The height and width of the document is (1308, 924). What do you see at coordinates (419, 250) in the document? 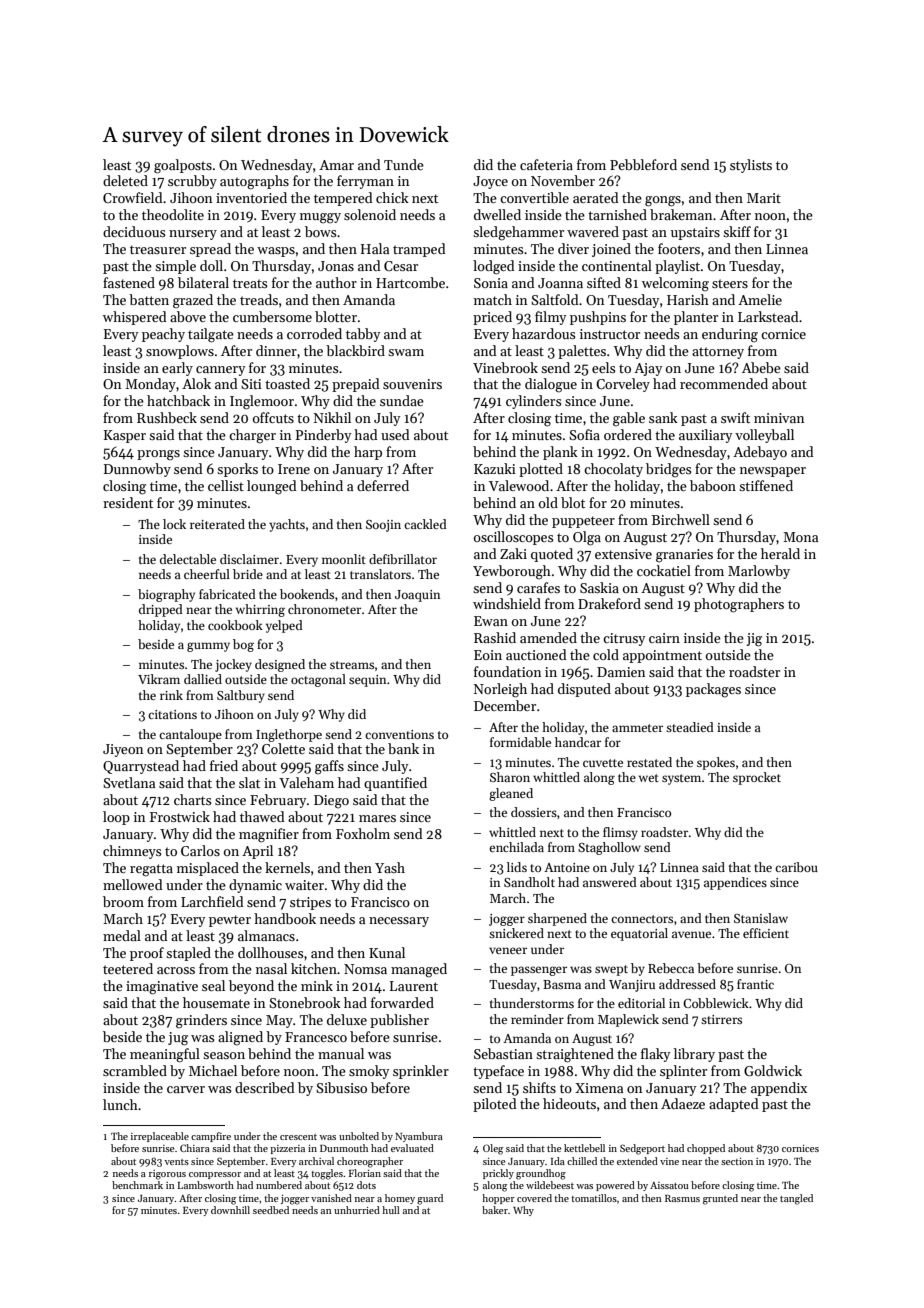
I see `tramped` at bounding box center [419, 250].
